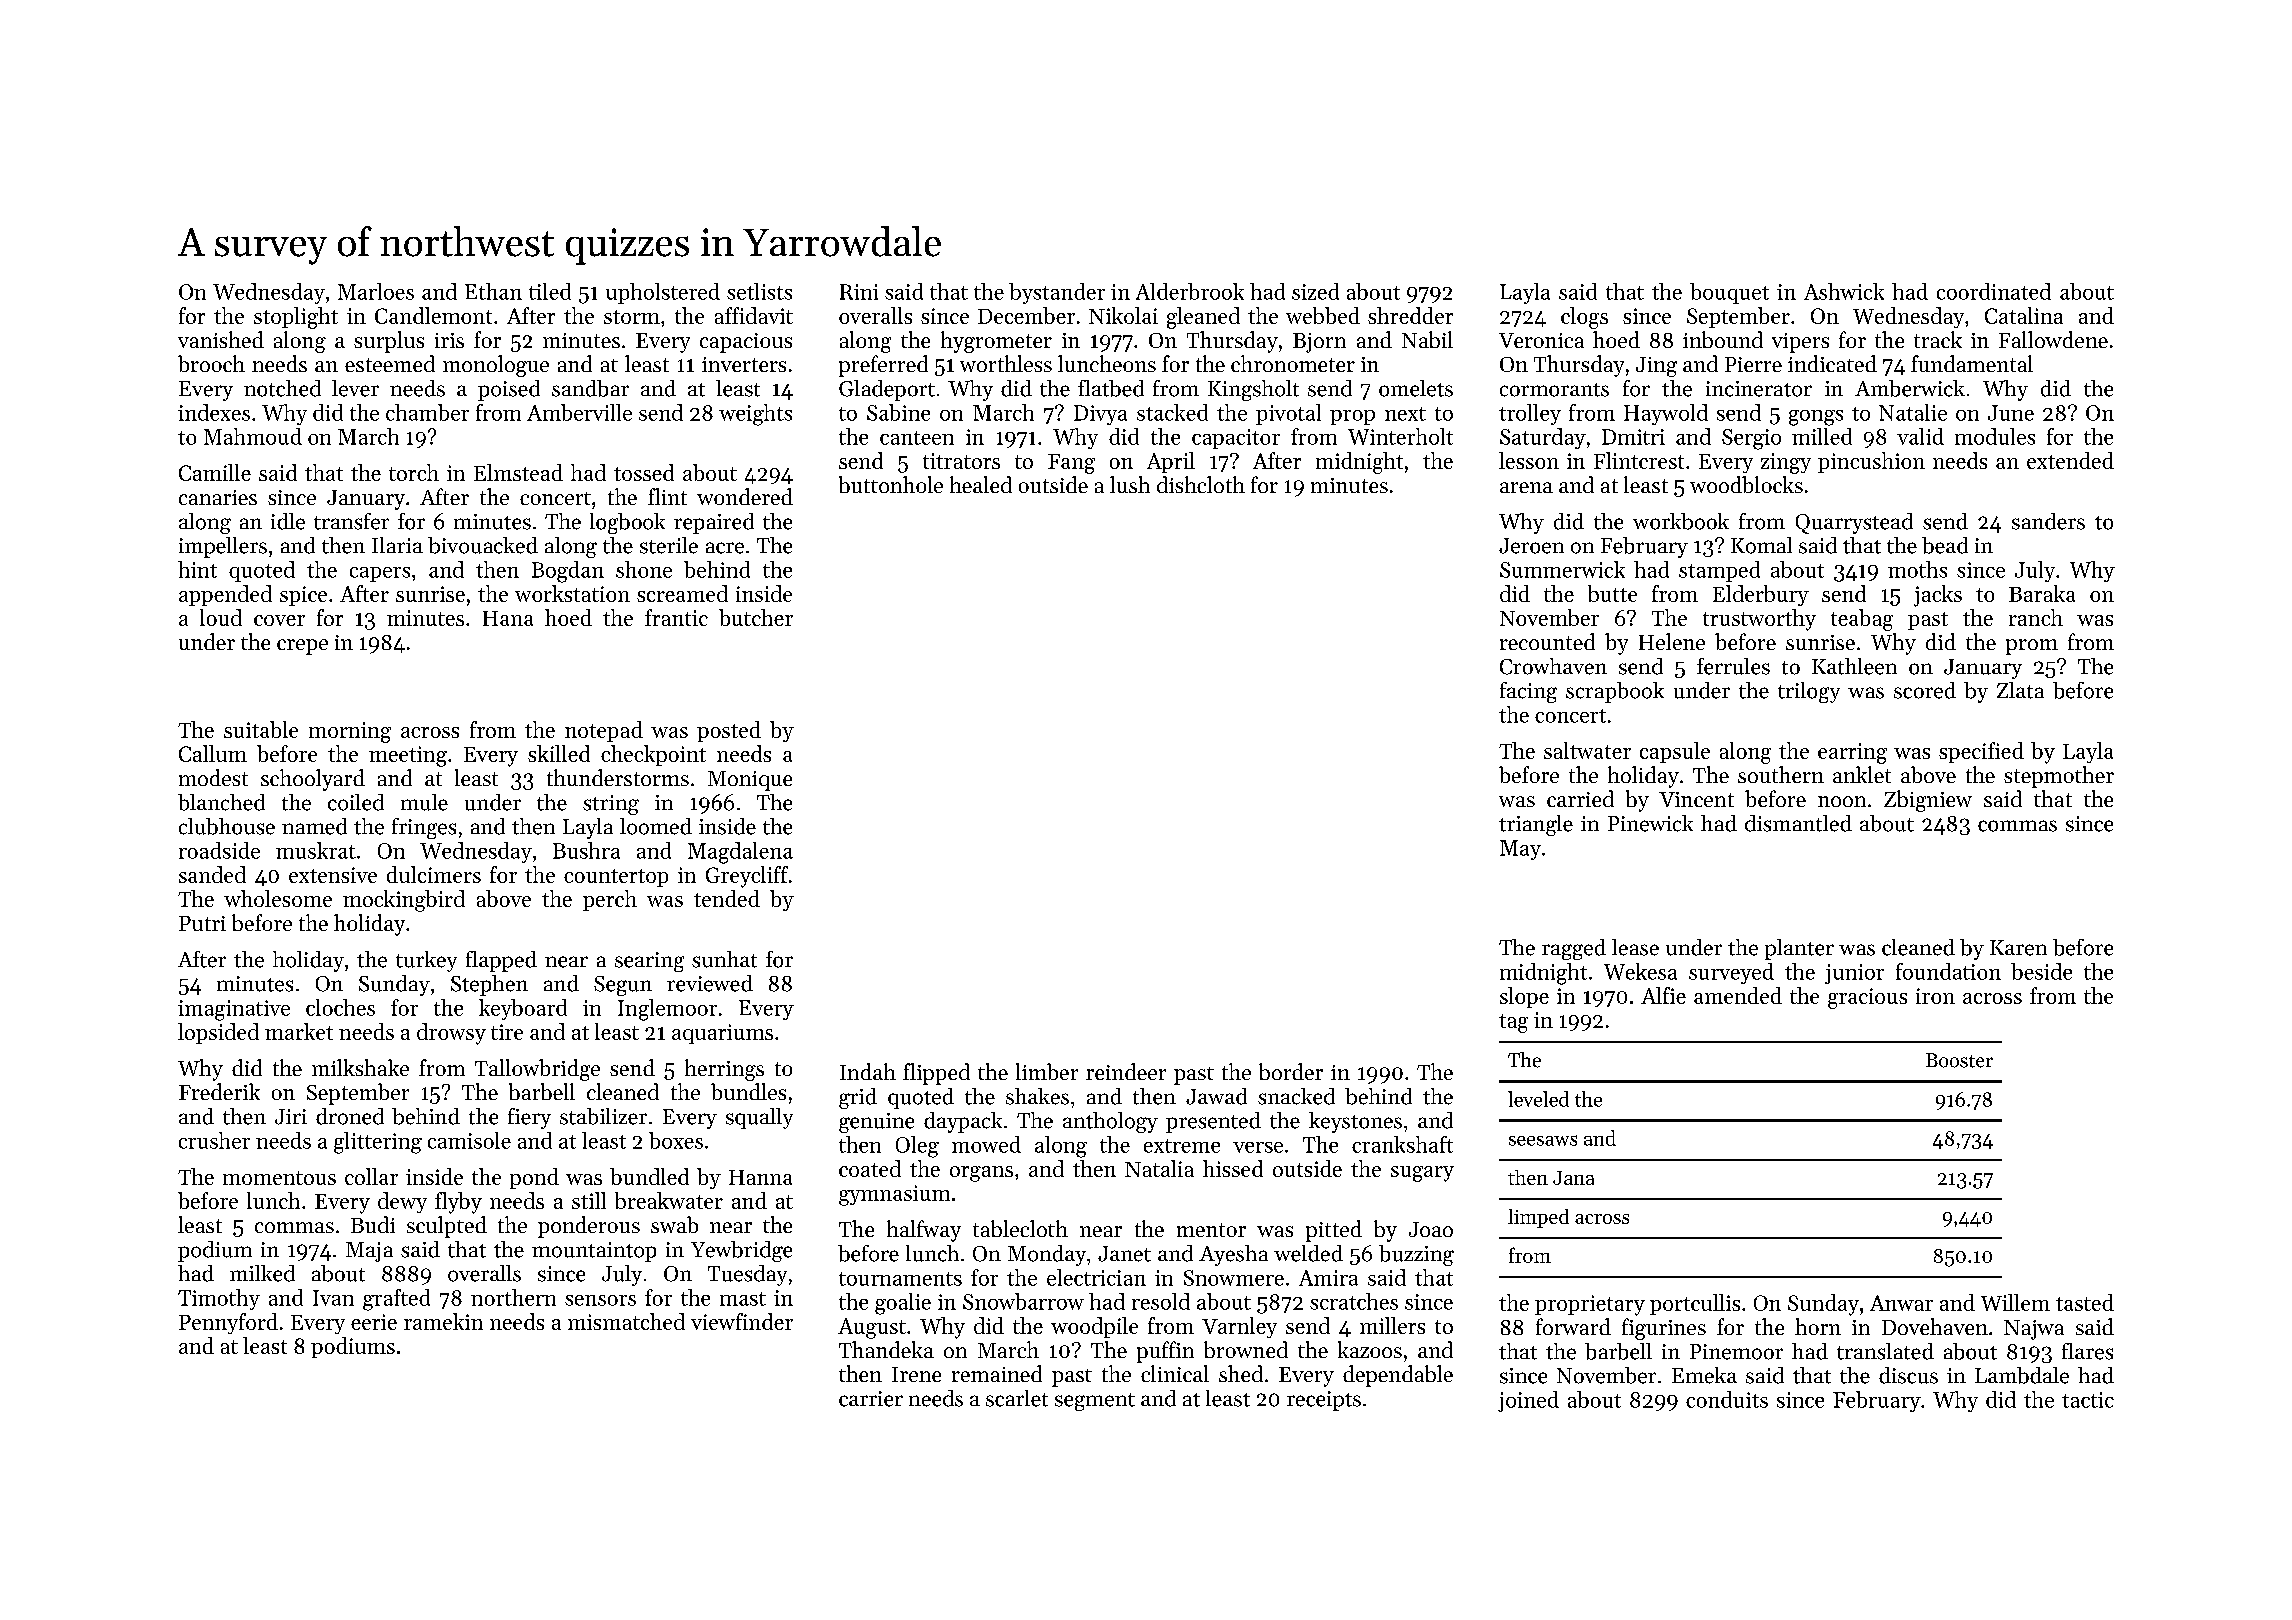  I want to click on sunhat, so click(724, 959).
